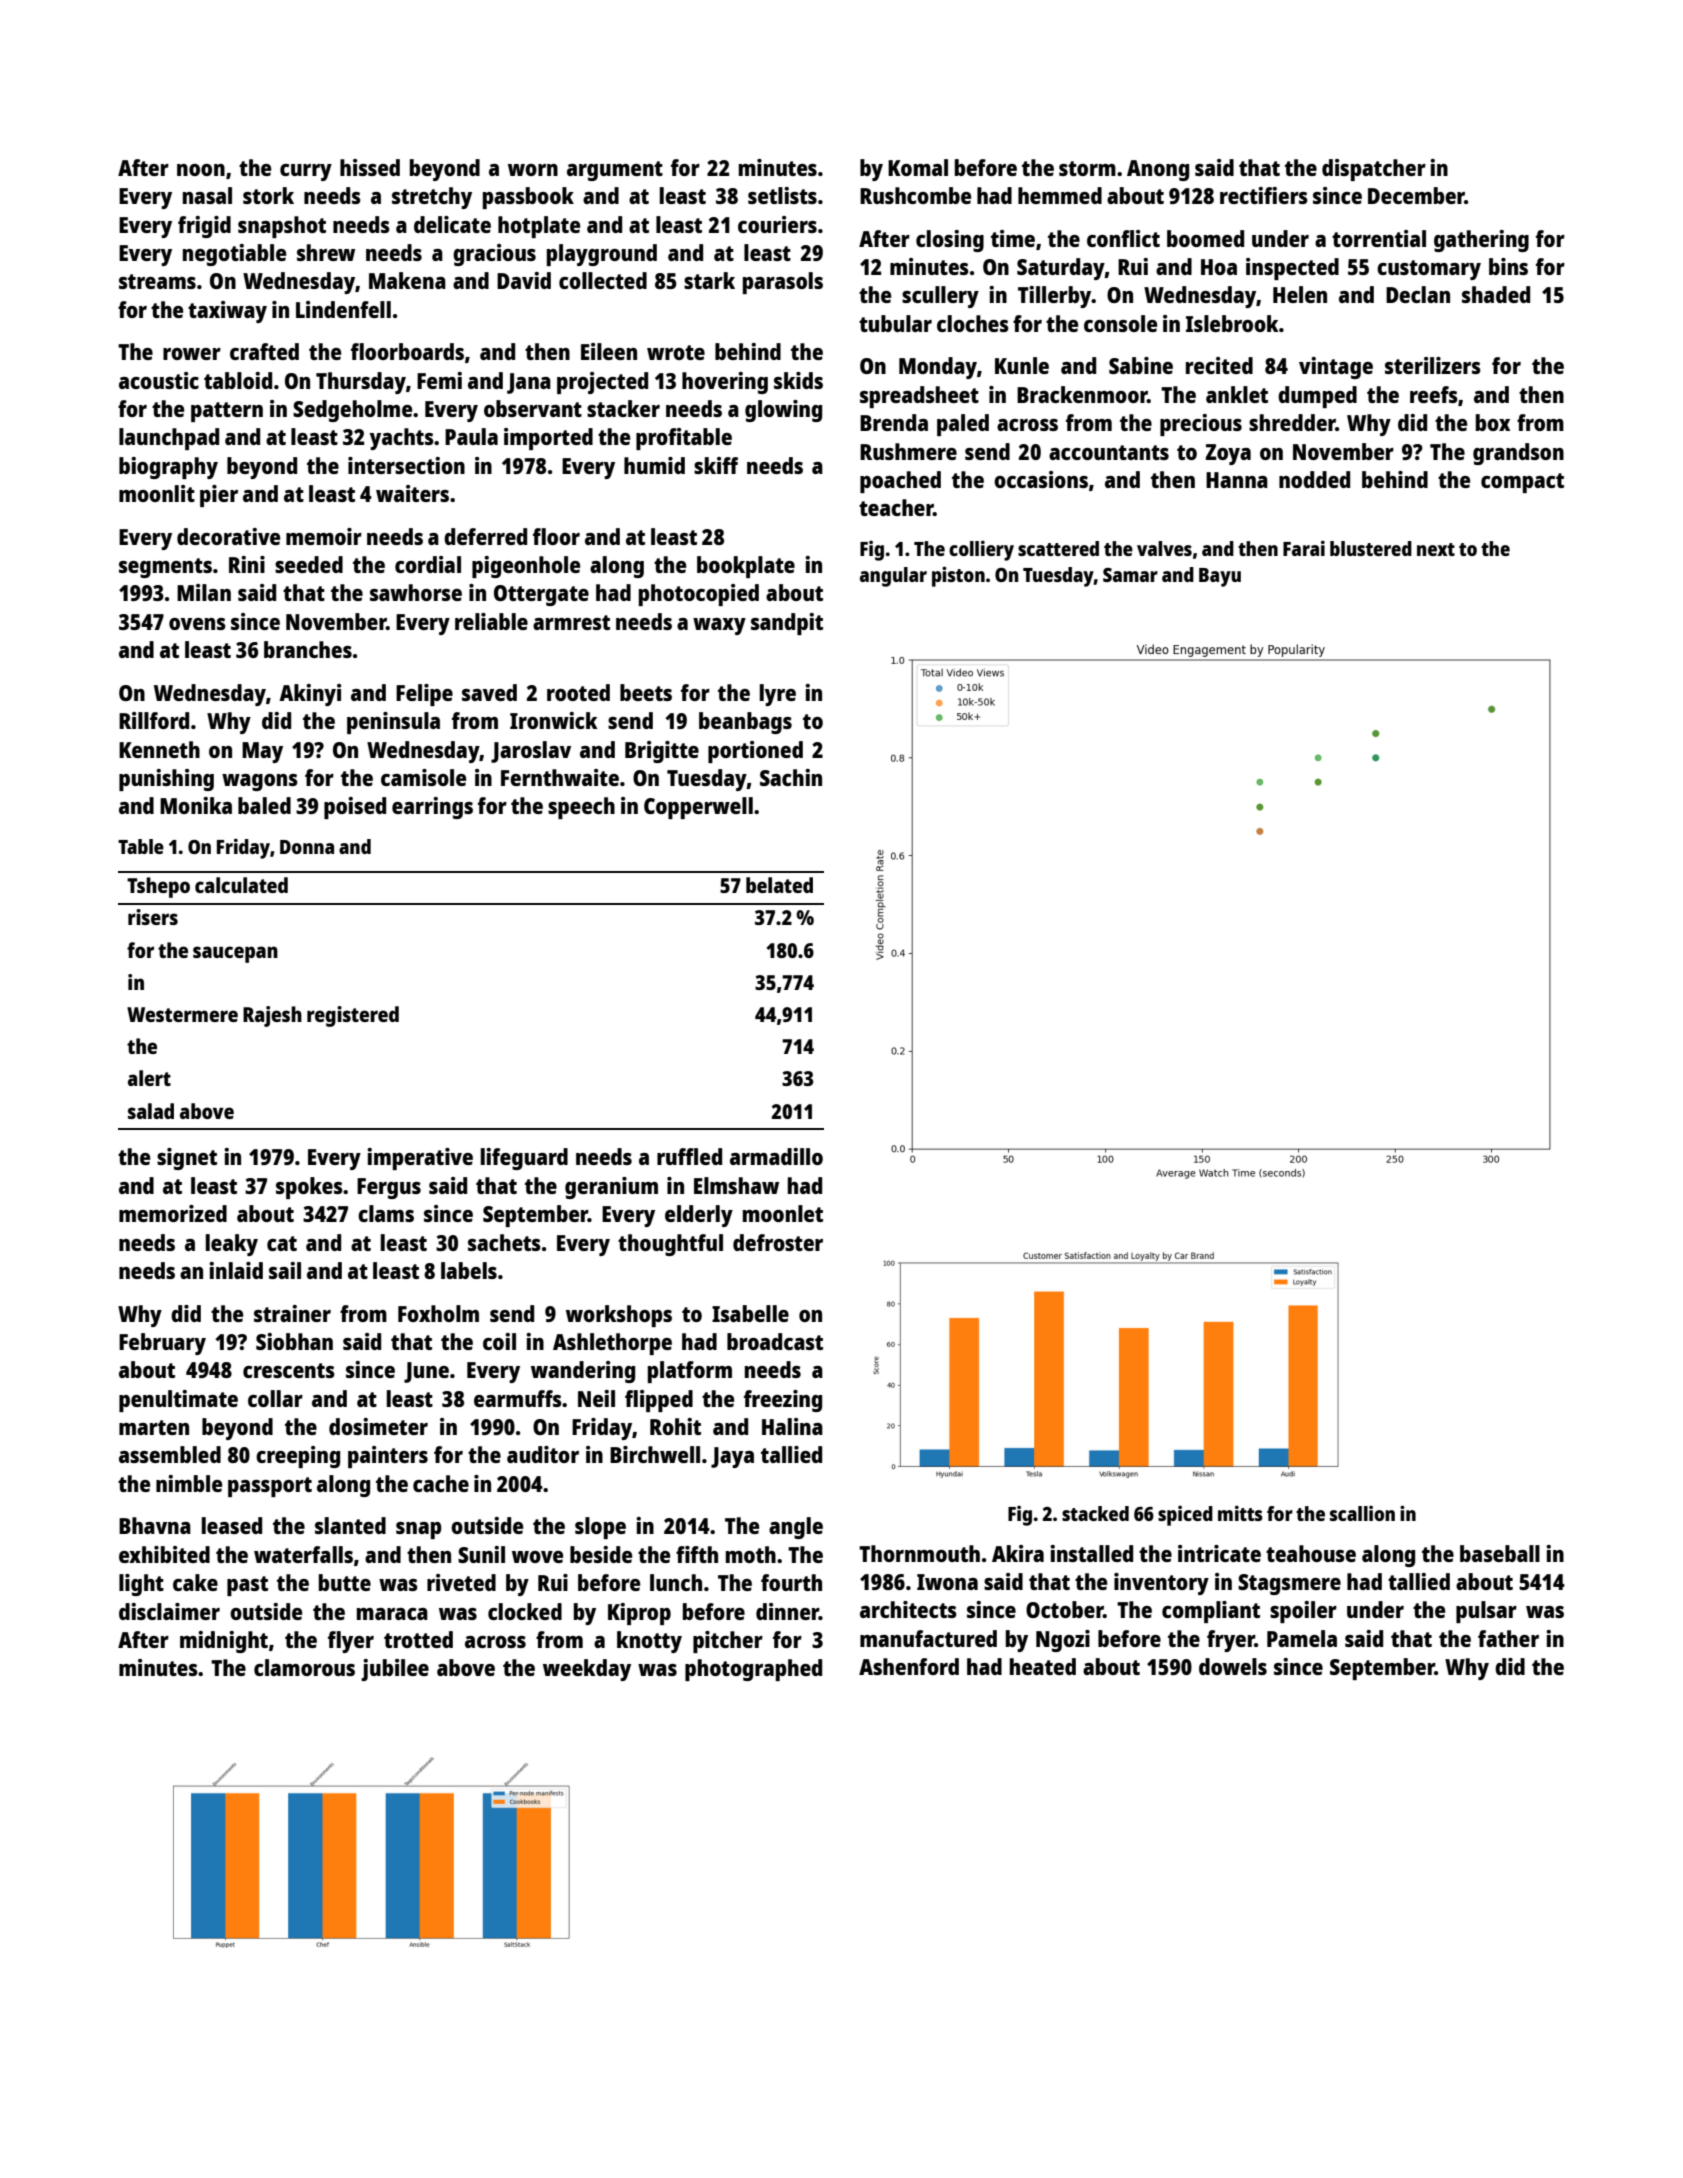 This page has height=2178, width=1683. I want to click on shaded, so click(1496, 294).
